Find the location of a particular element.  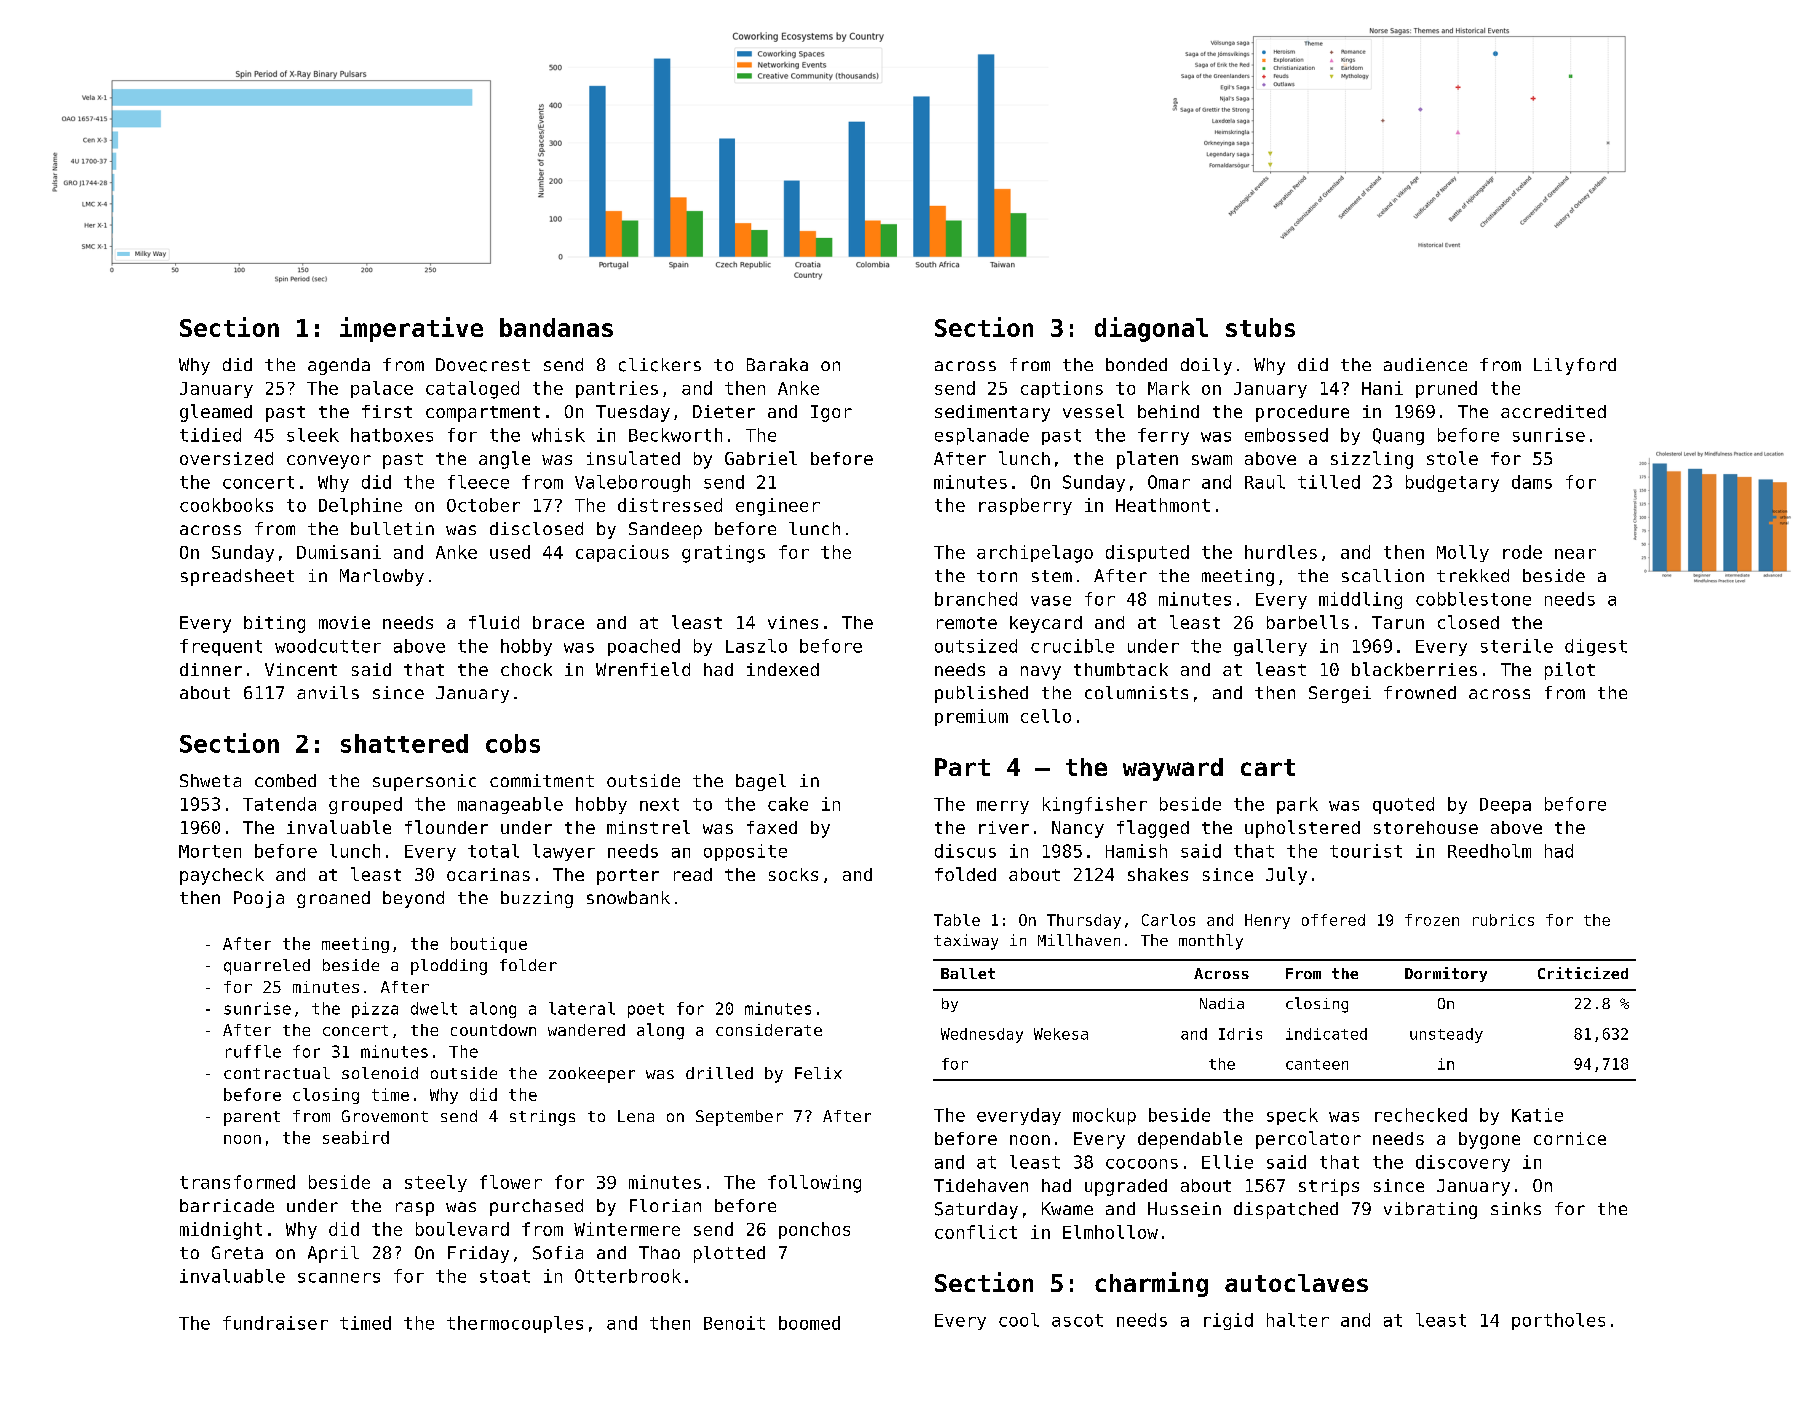

rechecked is located at coordinates (1421, 1115).
